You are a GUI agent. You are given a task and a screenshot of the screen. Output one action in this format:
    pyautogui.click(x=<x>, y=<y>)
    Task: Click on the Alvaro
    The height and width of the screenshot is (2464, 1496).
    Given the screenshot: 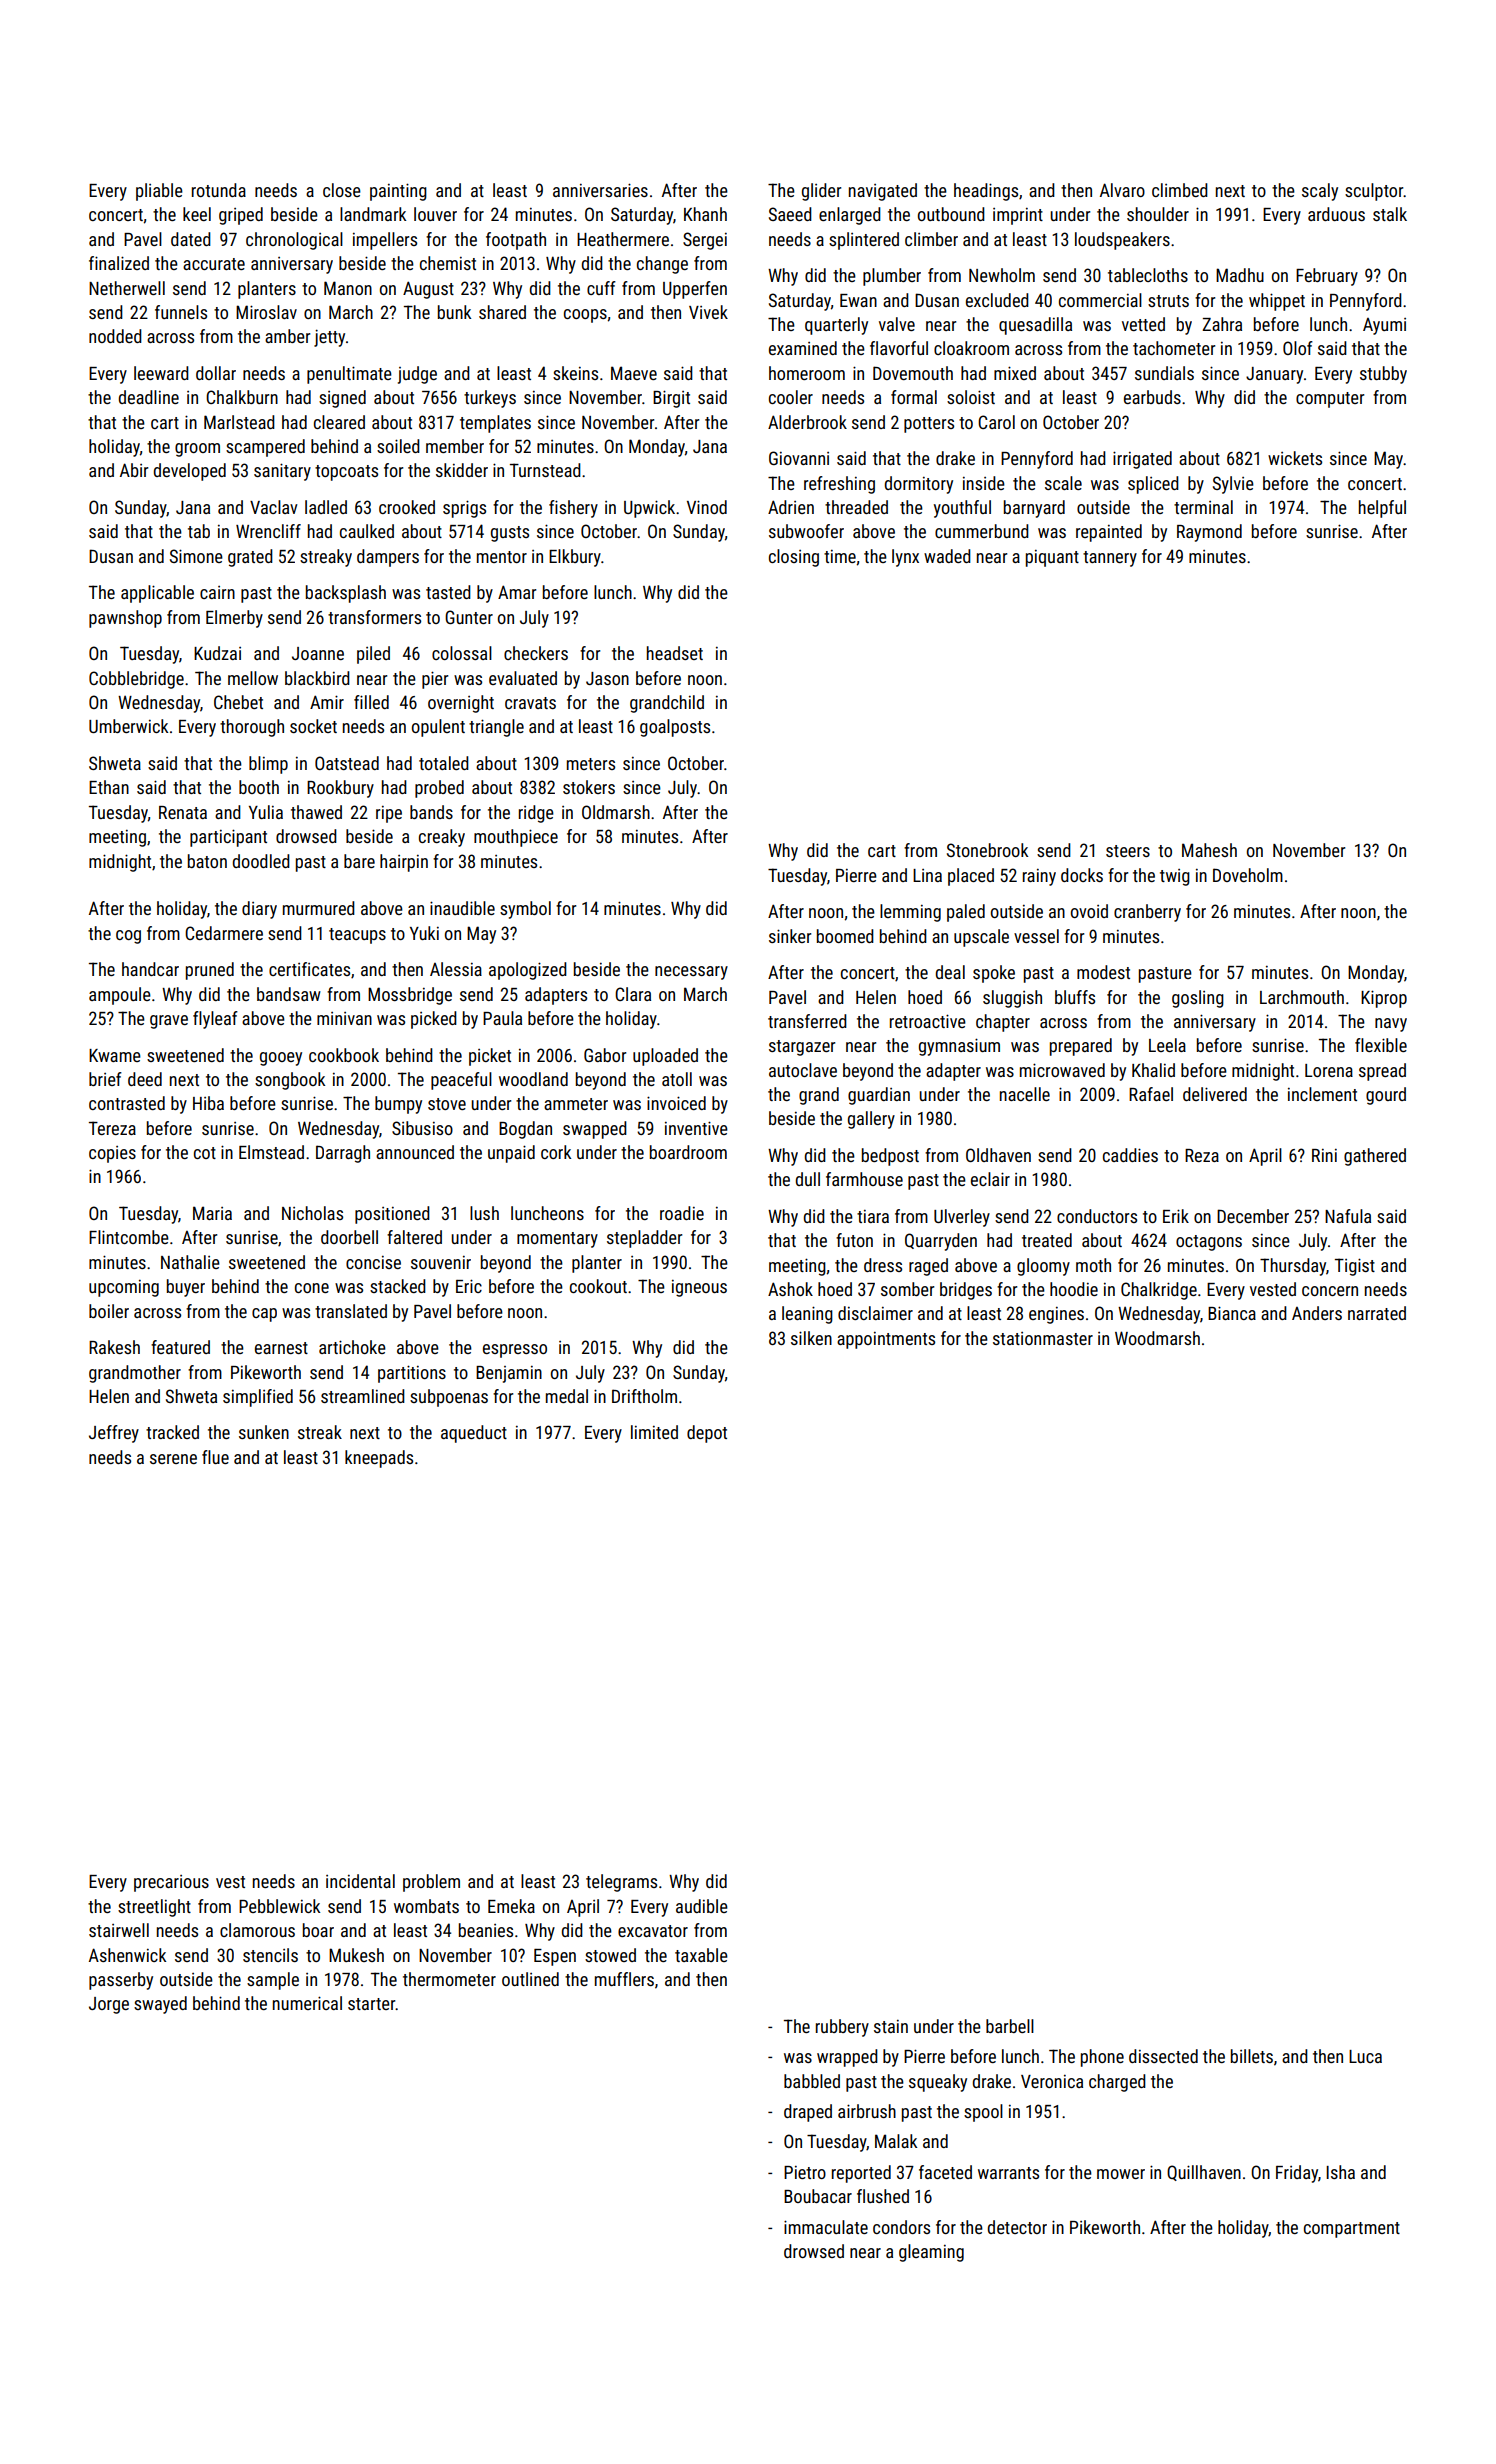 What is the action you would take?
    pyautogui.click(x=1122, y=190)
